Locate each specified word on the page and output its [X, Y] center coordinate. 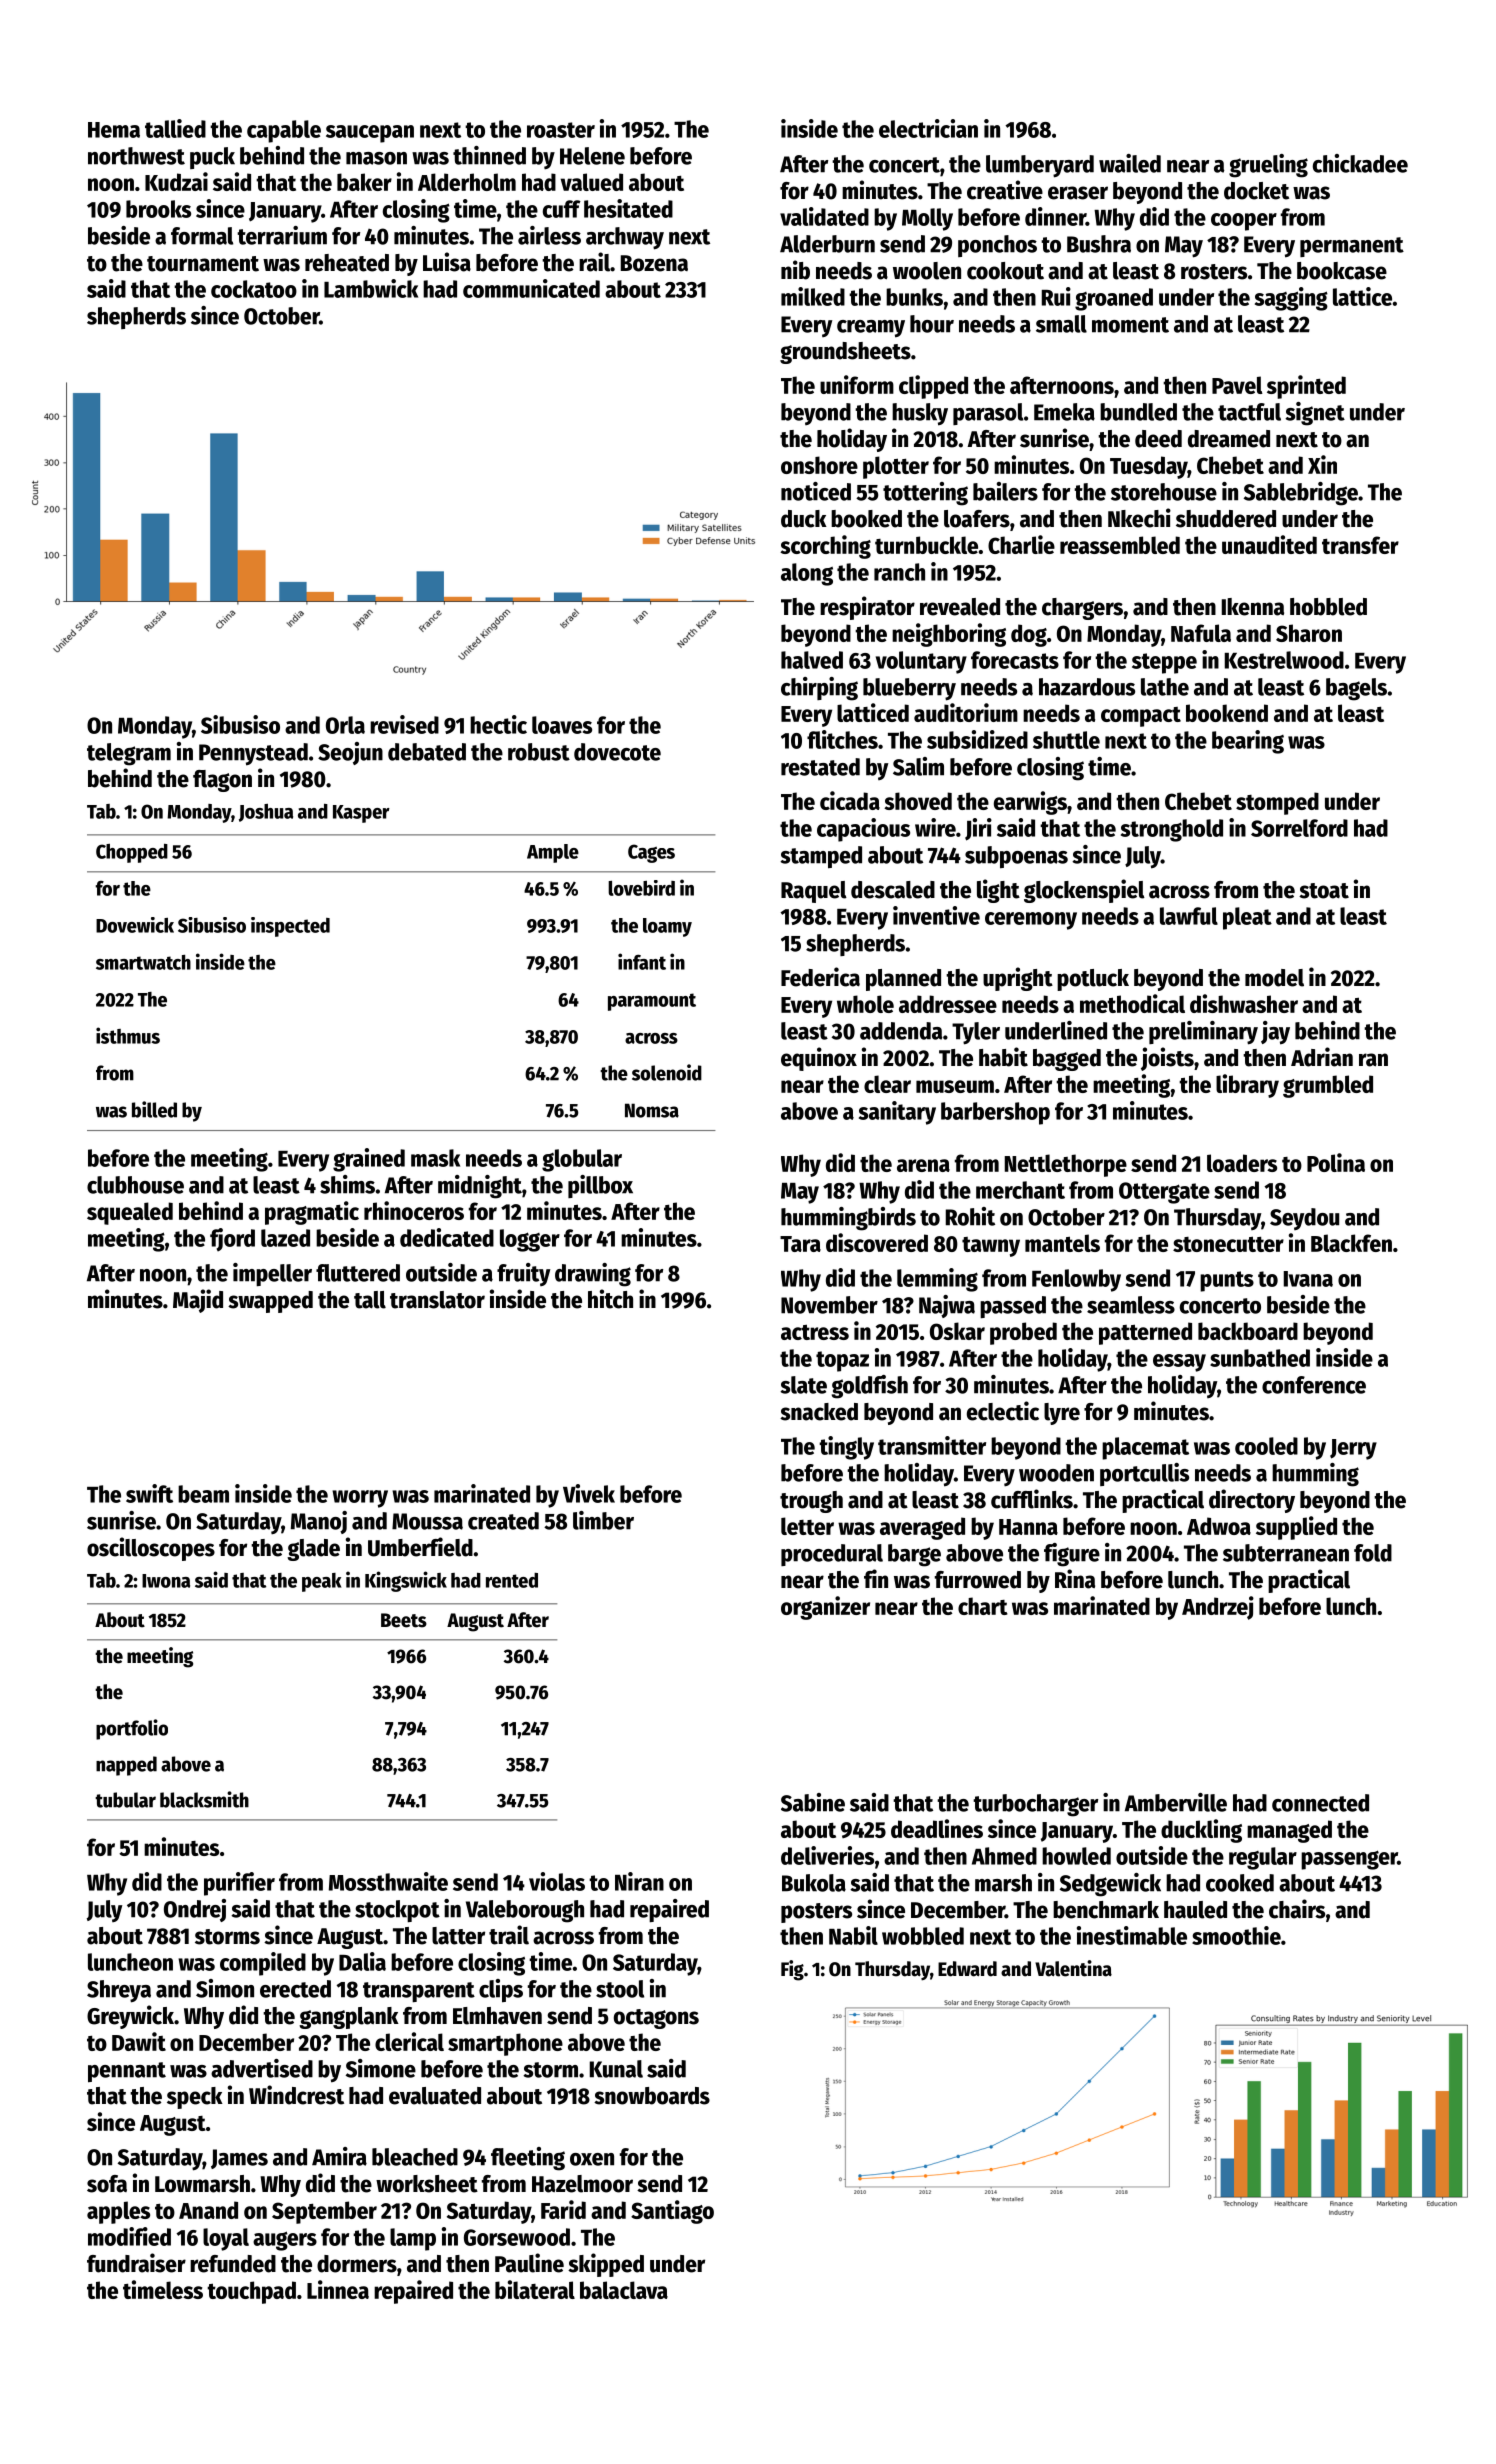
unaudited [1269, 544]
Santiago [672, 2212]
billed [154, 1109]
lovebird [641, 888]
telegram [129, 754]
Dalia [362, 1961]
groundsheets [845, 353]
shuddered [1226, 519]
